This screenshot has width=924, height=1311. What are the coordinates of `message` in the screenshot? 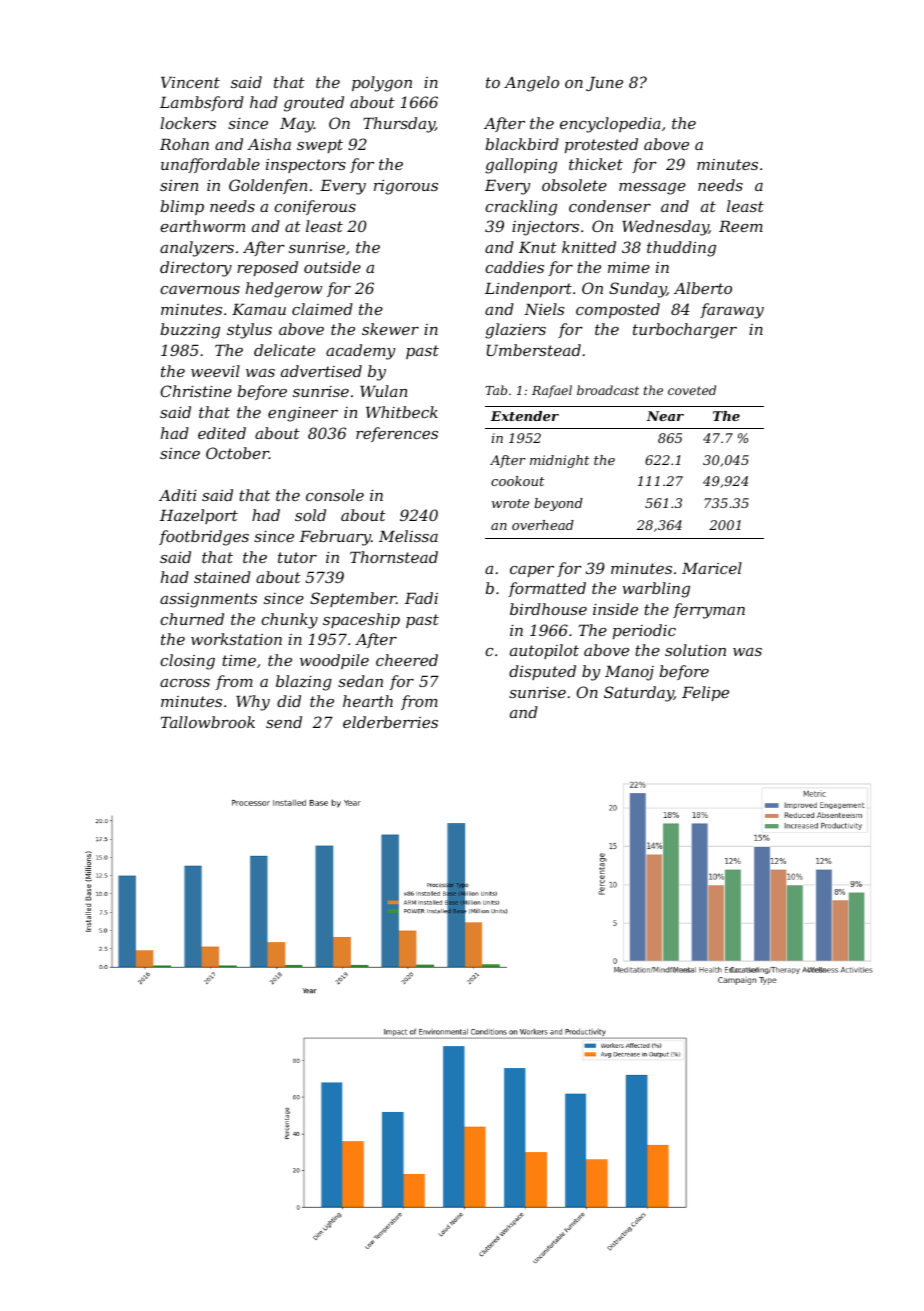 It's located at (652, 189).
